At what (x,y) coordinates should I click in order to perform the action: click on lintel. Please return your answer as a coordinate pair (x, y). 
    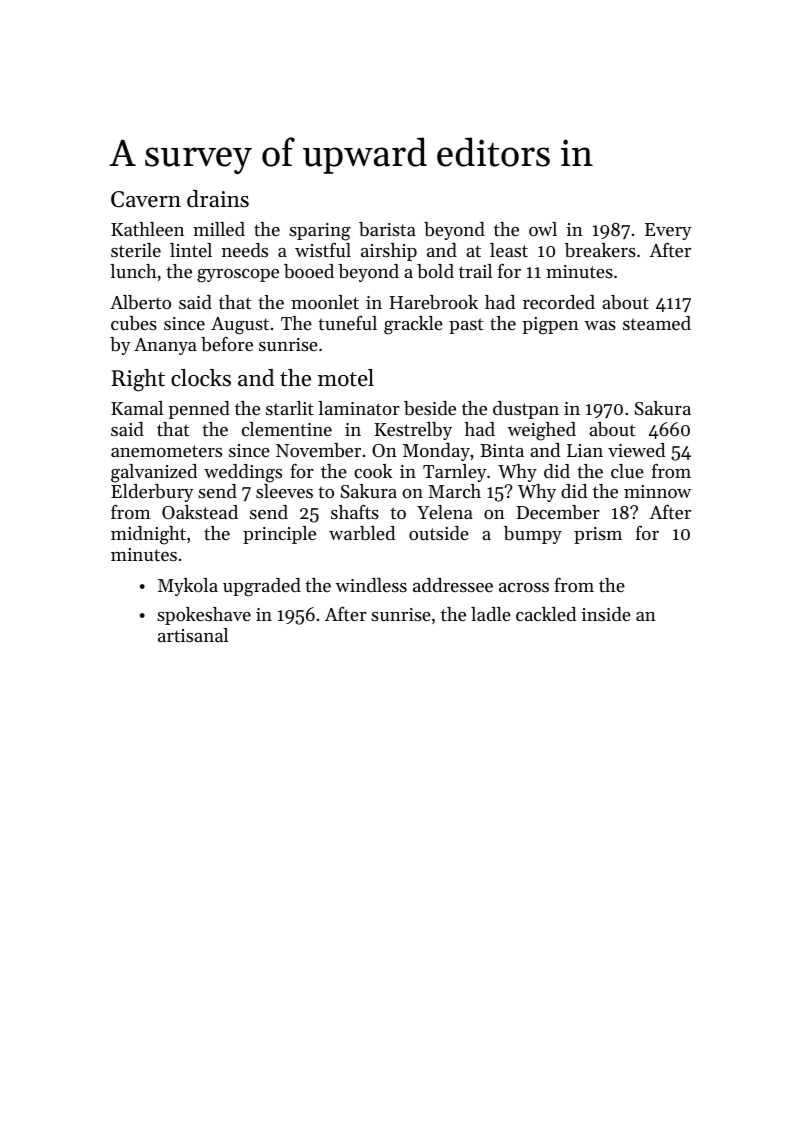
    Looking at the image, I should click on (191, 250).
